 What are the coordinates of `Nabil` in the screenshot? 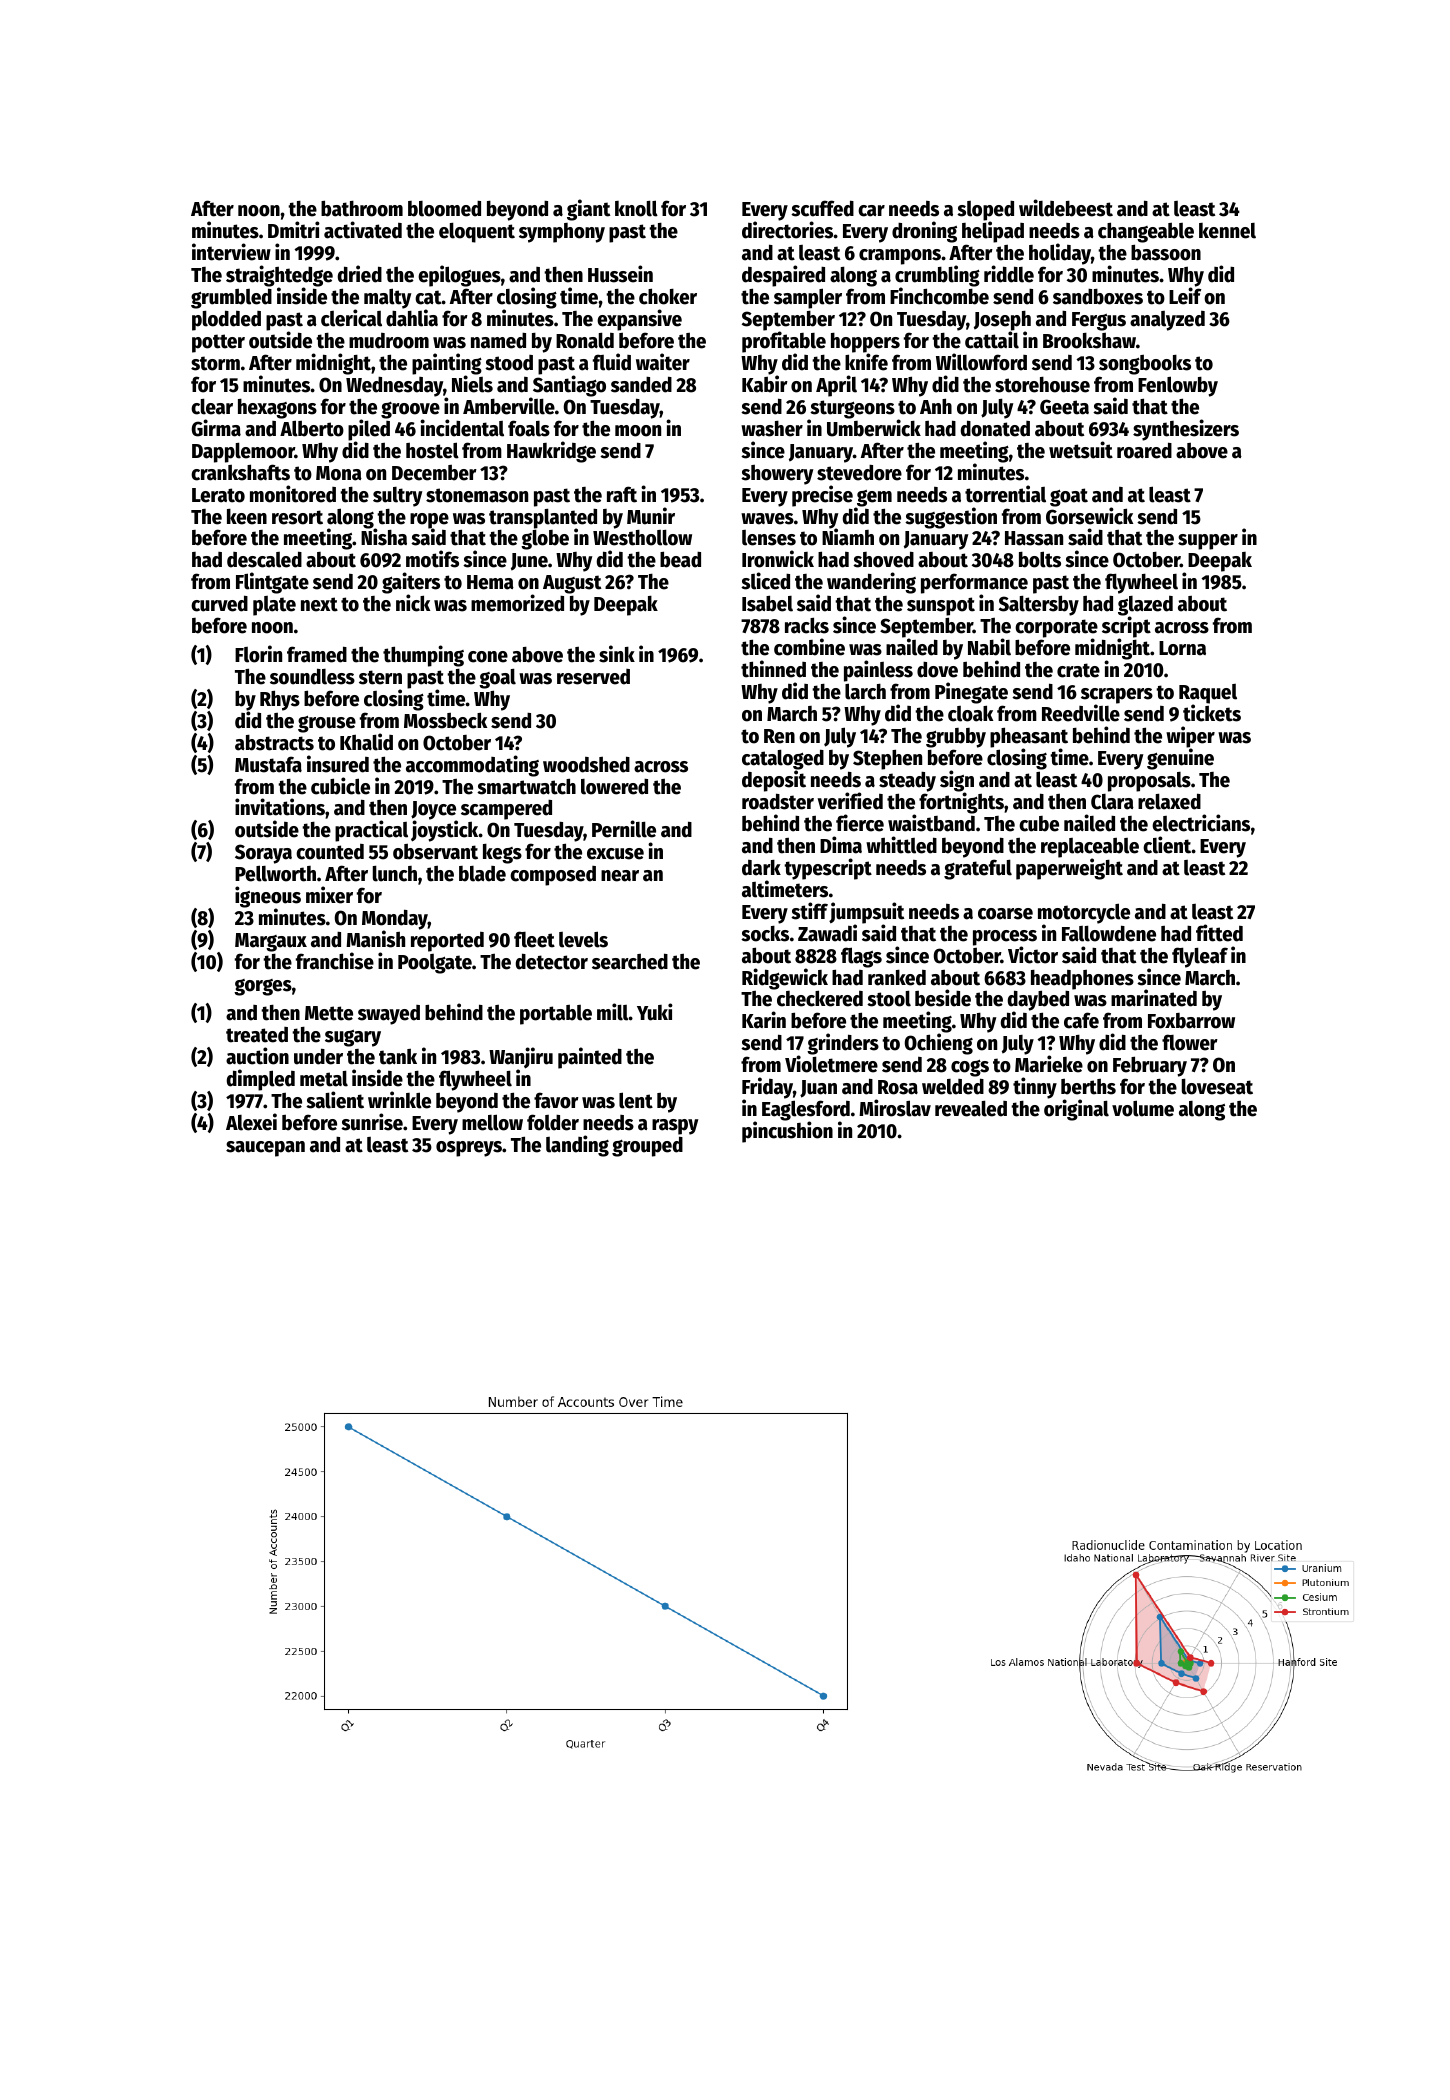 It's located at (989, 647).
